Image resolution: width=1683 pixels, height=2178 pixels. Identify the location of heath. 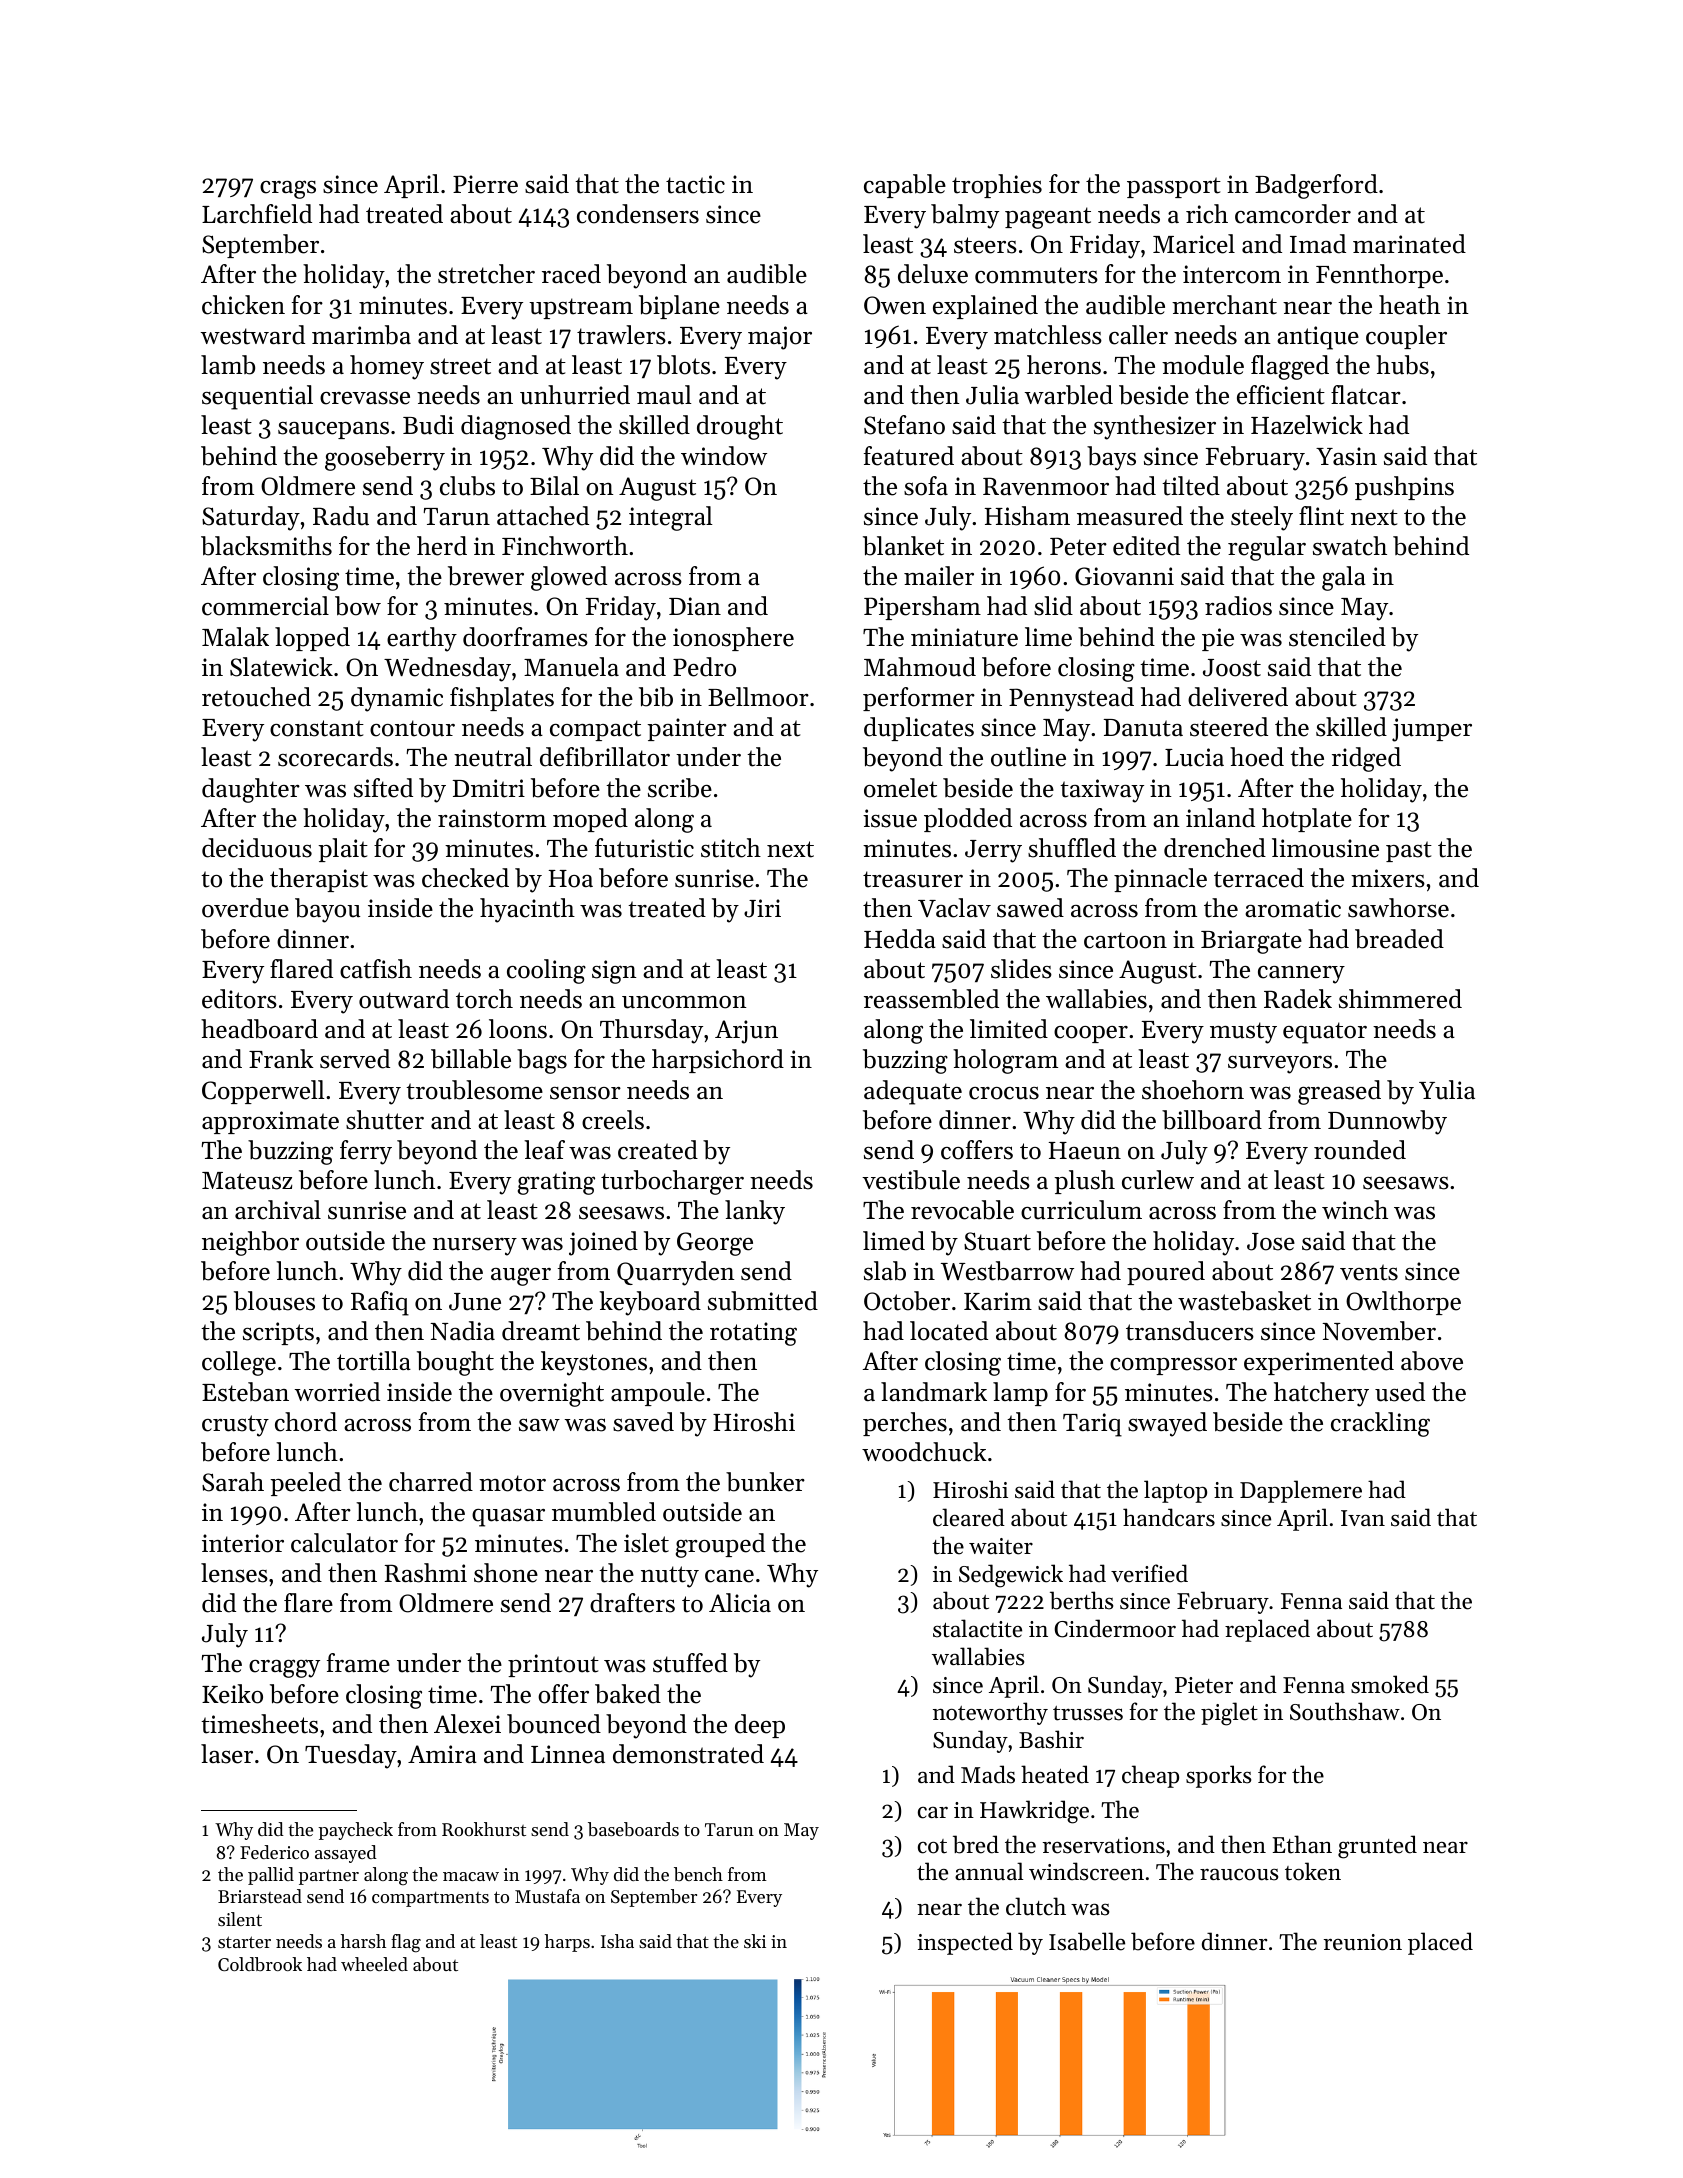
(1409, 305).
